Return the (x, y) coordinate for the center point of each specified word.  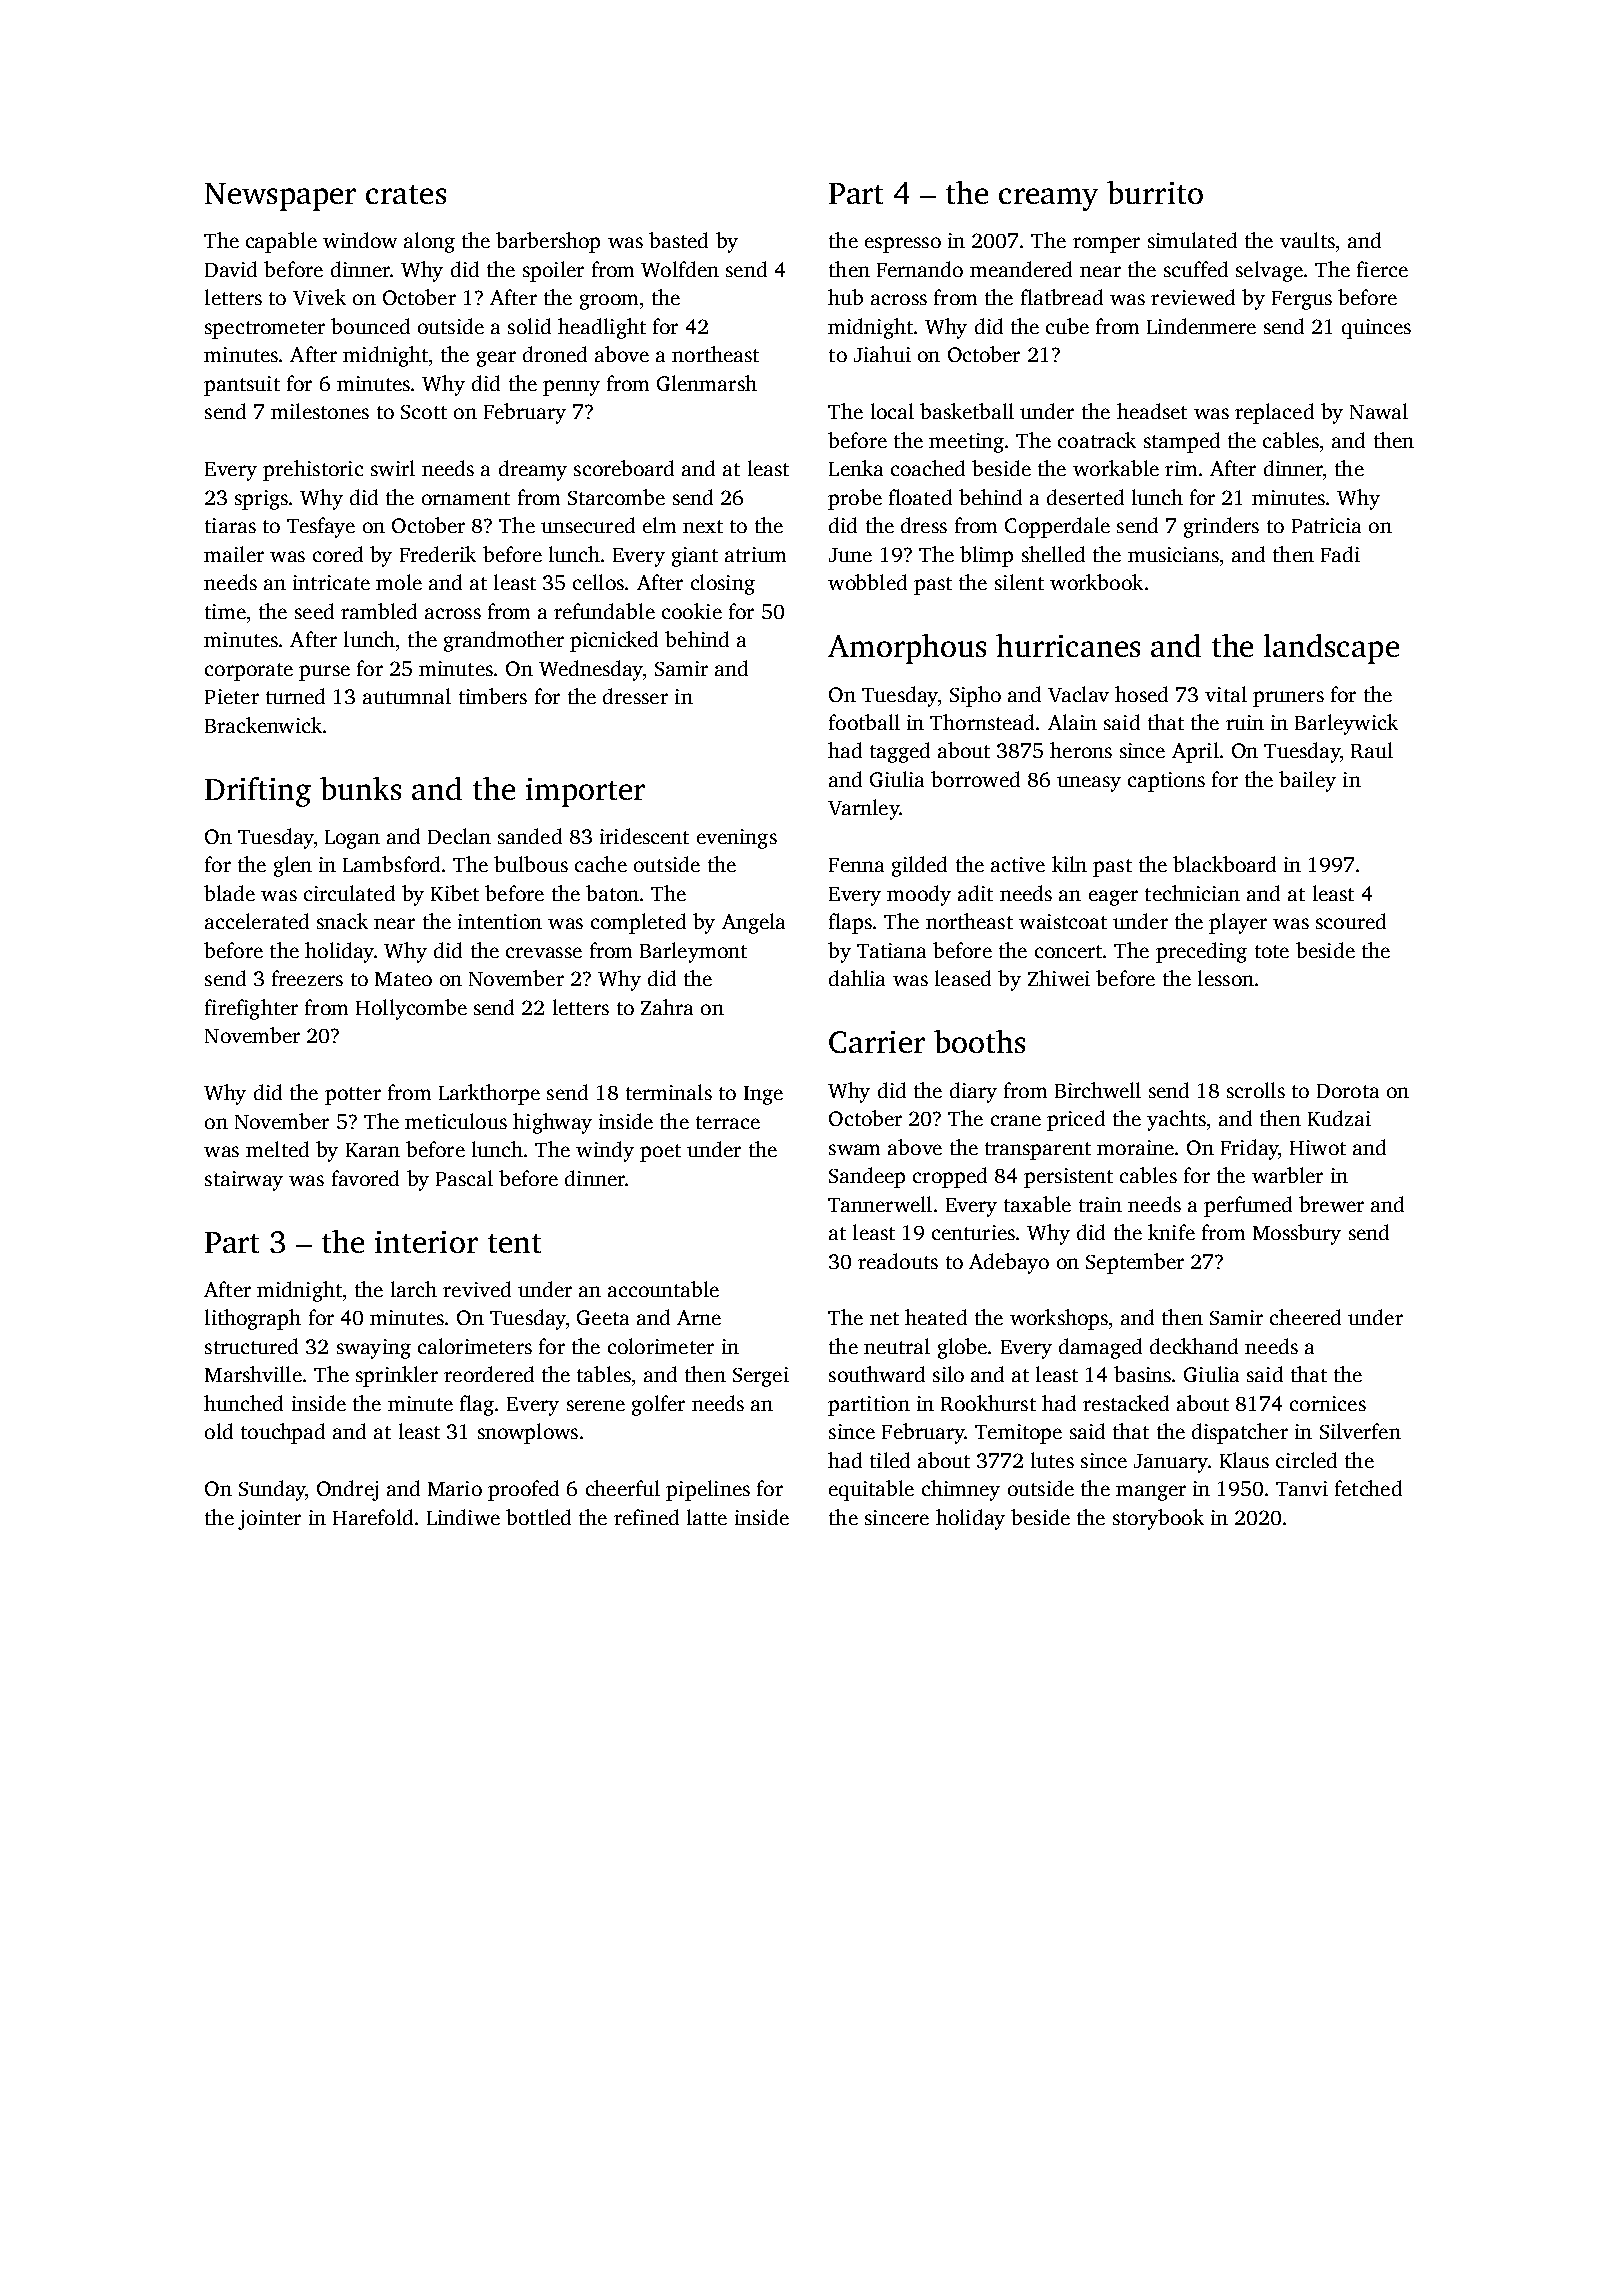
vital (1226, 694)
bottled (538, 1517)
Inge (763, 1095)
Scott (424, 412)
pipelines (708, 1490)
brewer (1331, 1204)
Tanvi (1302, 1488)
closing (723, 584)
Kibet (455, 893)
